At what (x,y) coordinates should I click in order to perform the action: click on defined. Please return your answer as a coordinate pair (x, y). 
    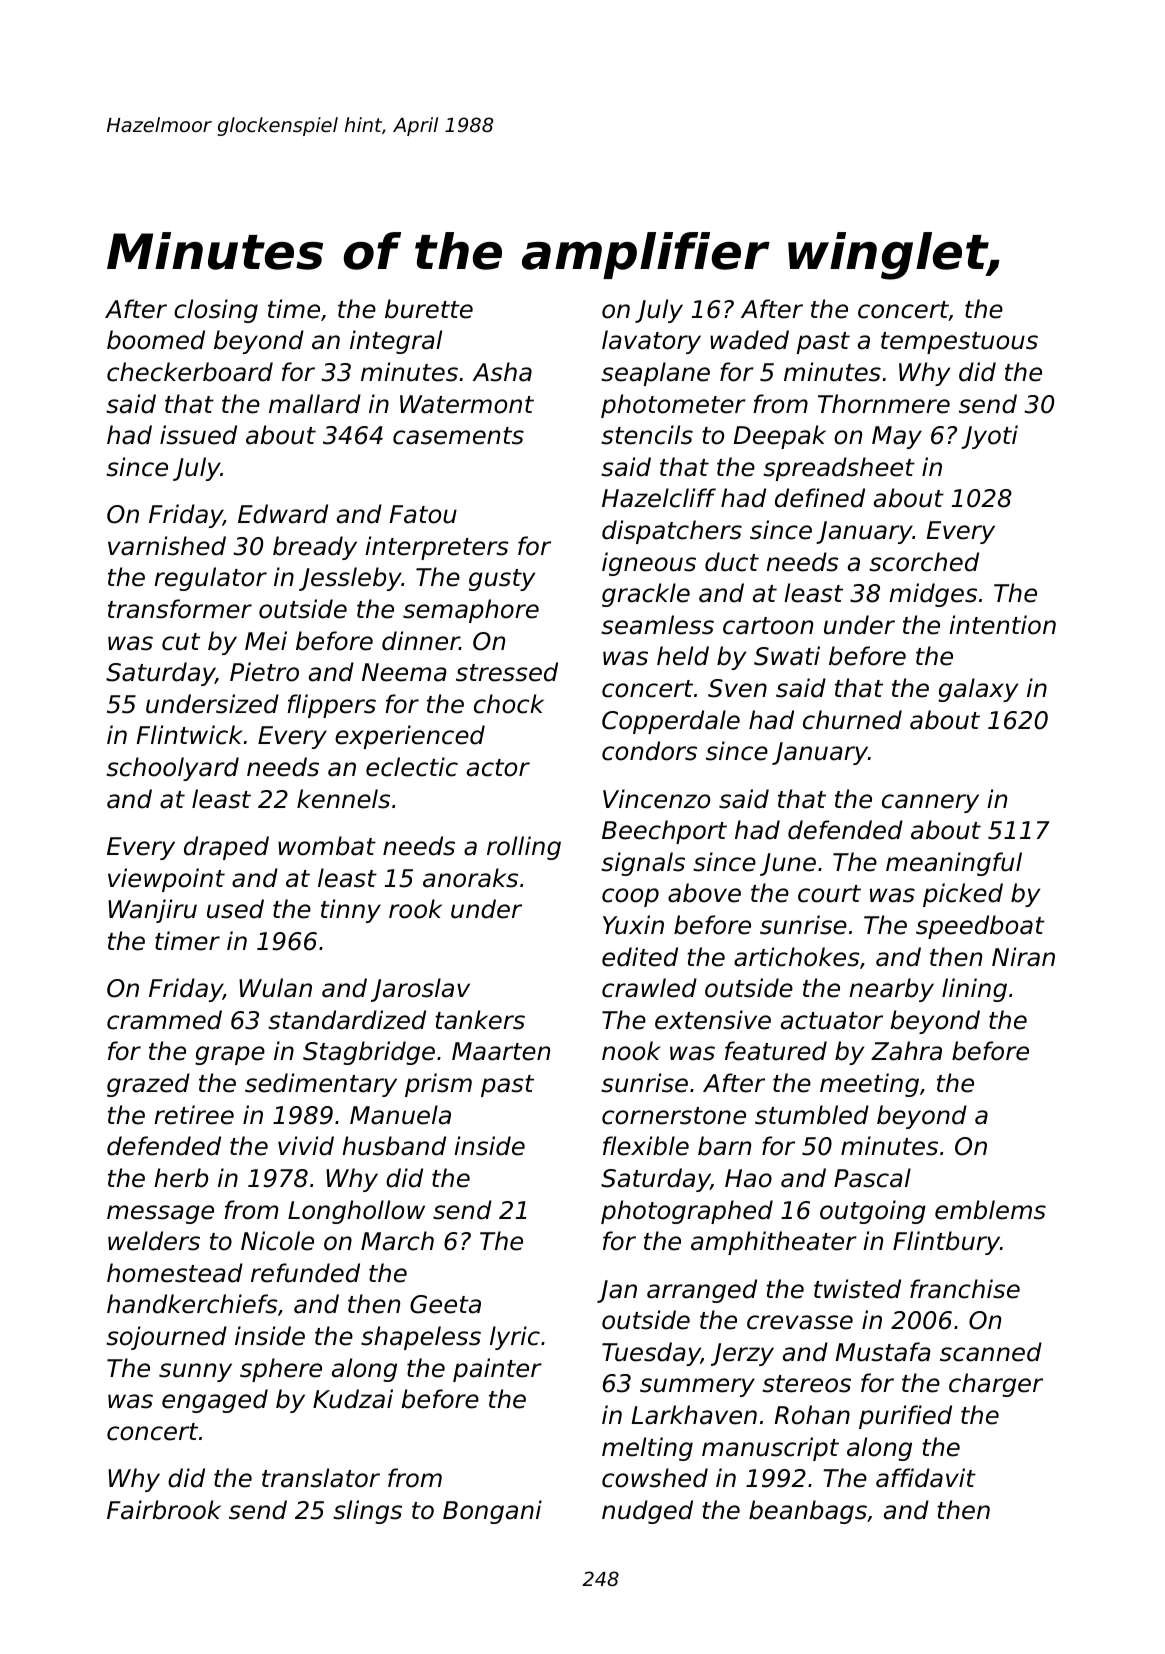
    Looking at the image, I should click on (820, 498).
